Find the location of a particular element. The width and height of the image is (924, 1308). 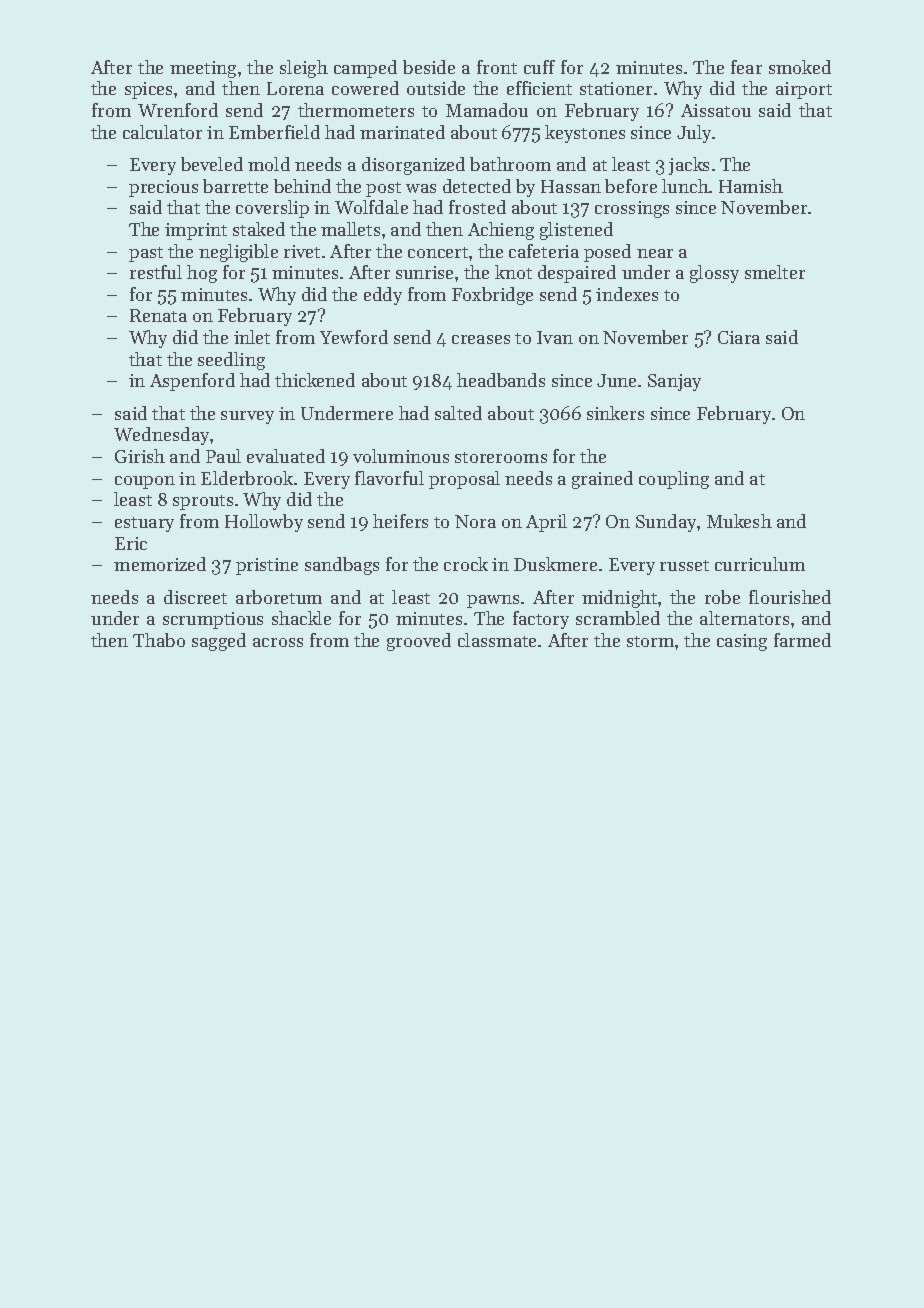

precious is located at coordinates (163, 188).
